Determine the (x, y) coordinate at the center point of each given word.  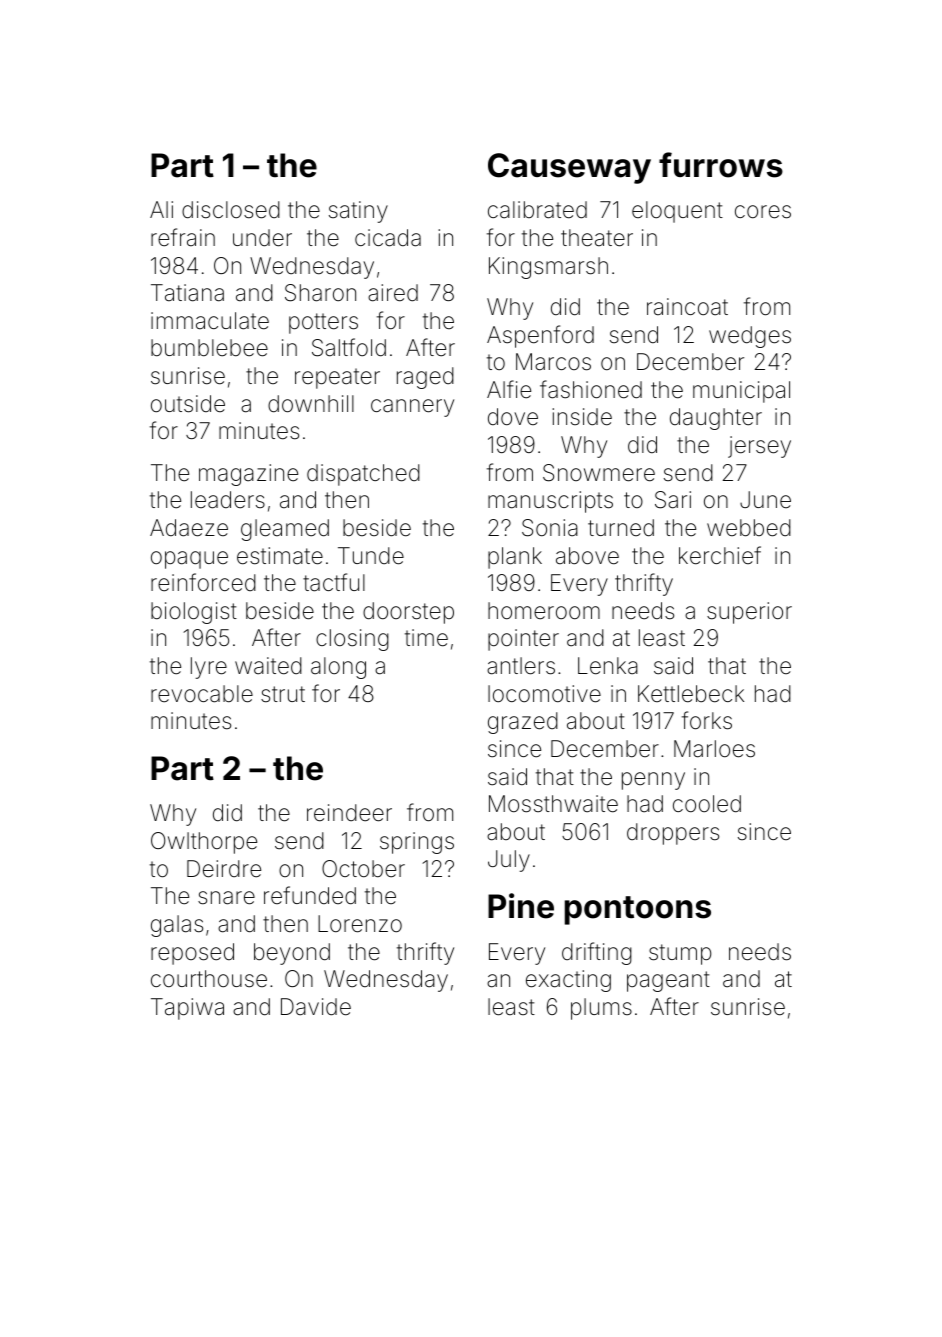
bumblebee (209, 348)
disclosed (231, 210)
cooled (707, 804)
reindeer (349, 813)
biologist (194, 613)
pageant (668, 981)
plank (515, 558)
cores (763, 212)
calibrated (537, 210)
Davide (316, 1007)
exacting (568, 981)
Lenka (608, 666)
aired (393, 293)
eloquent (677, 212)
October (363, 869)
